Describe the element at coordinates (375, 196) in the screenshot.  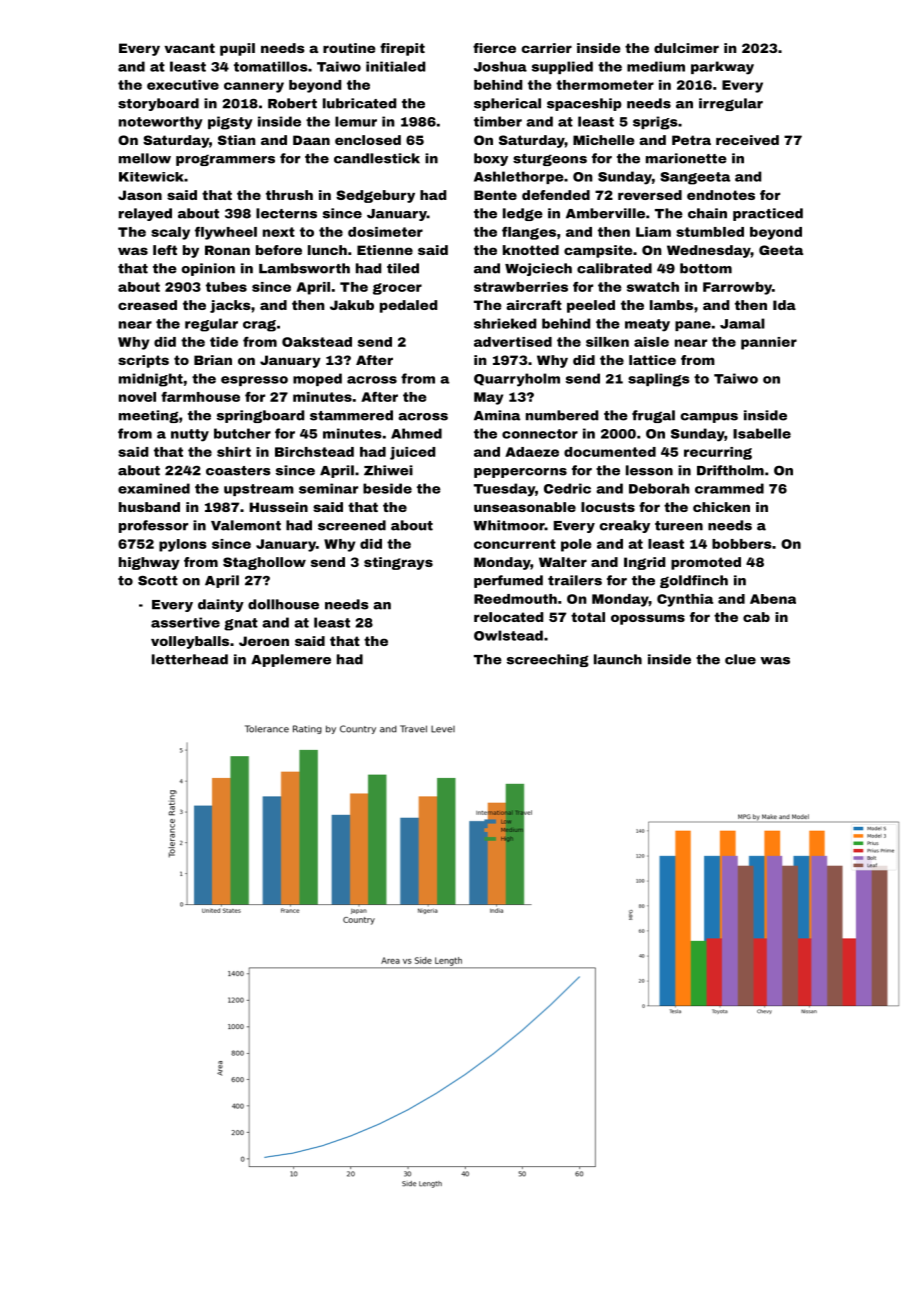
I see `Sedgebury` at that location.
